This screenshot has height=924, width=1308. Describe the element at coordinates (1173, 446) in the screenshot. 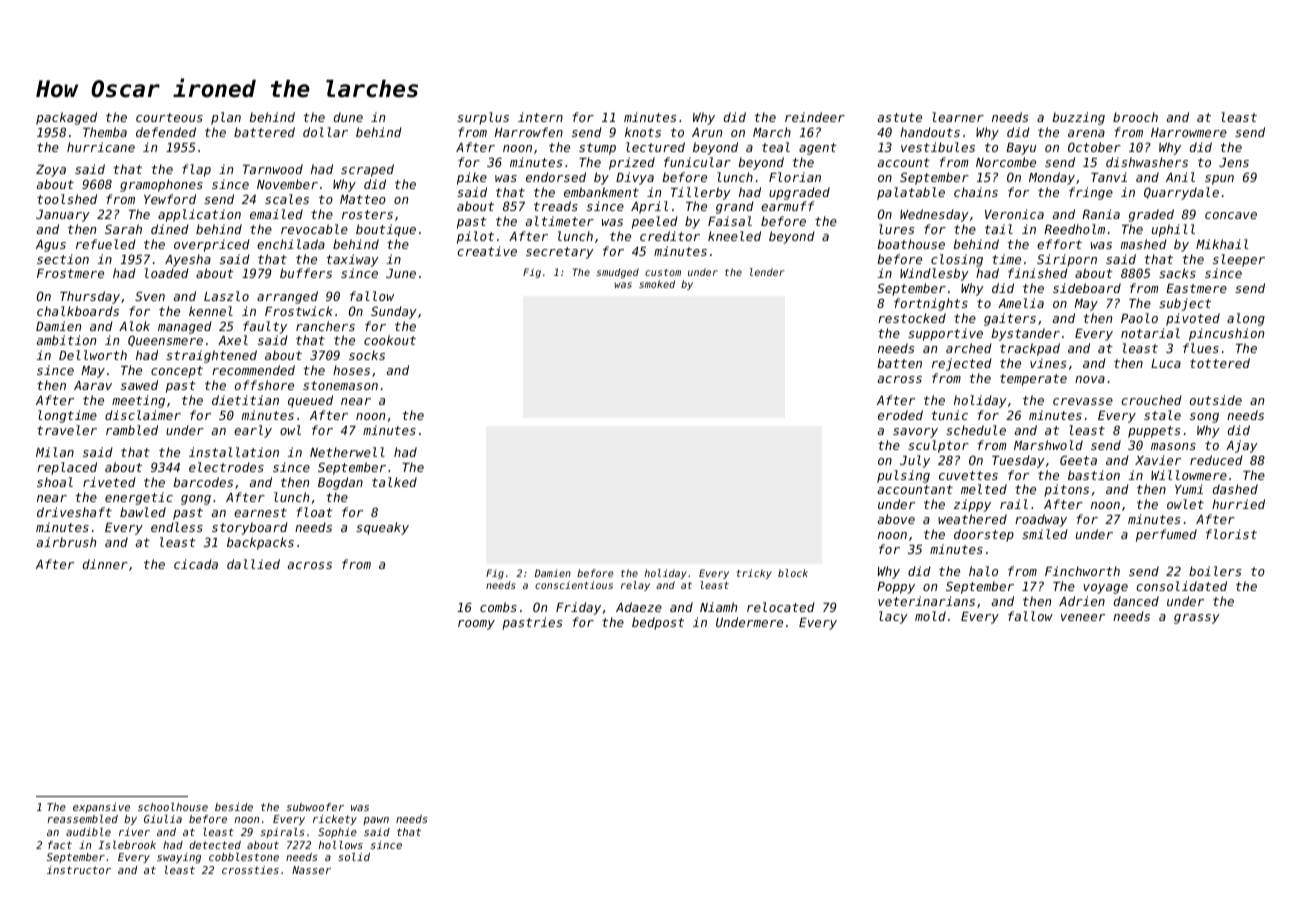

I see `masons` at that location.
